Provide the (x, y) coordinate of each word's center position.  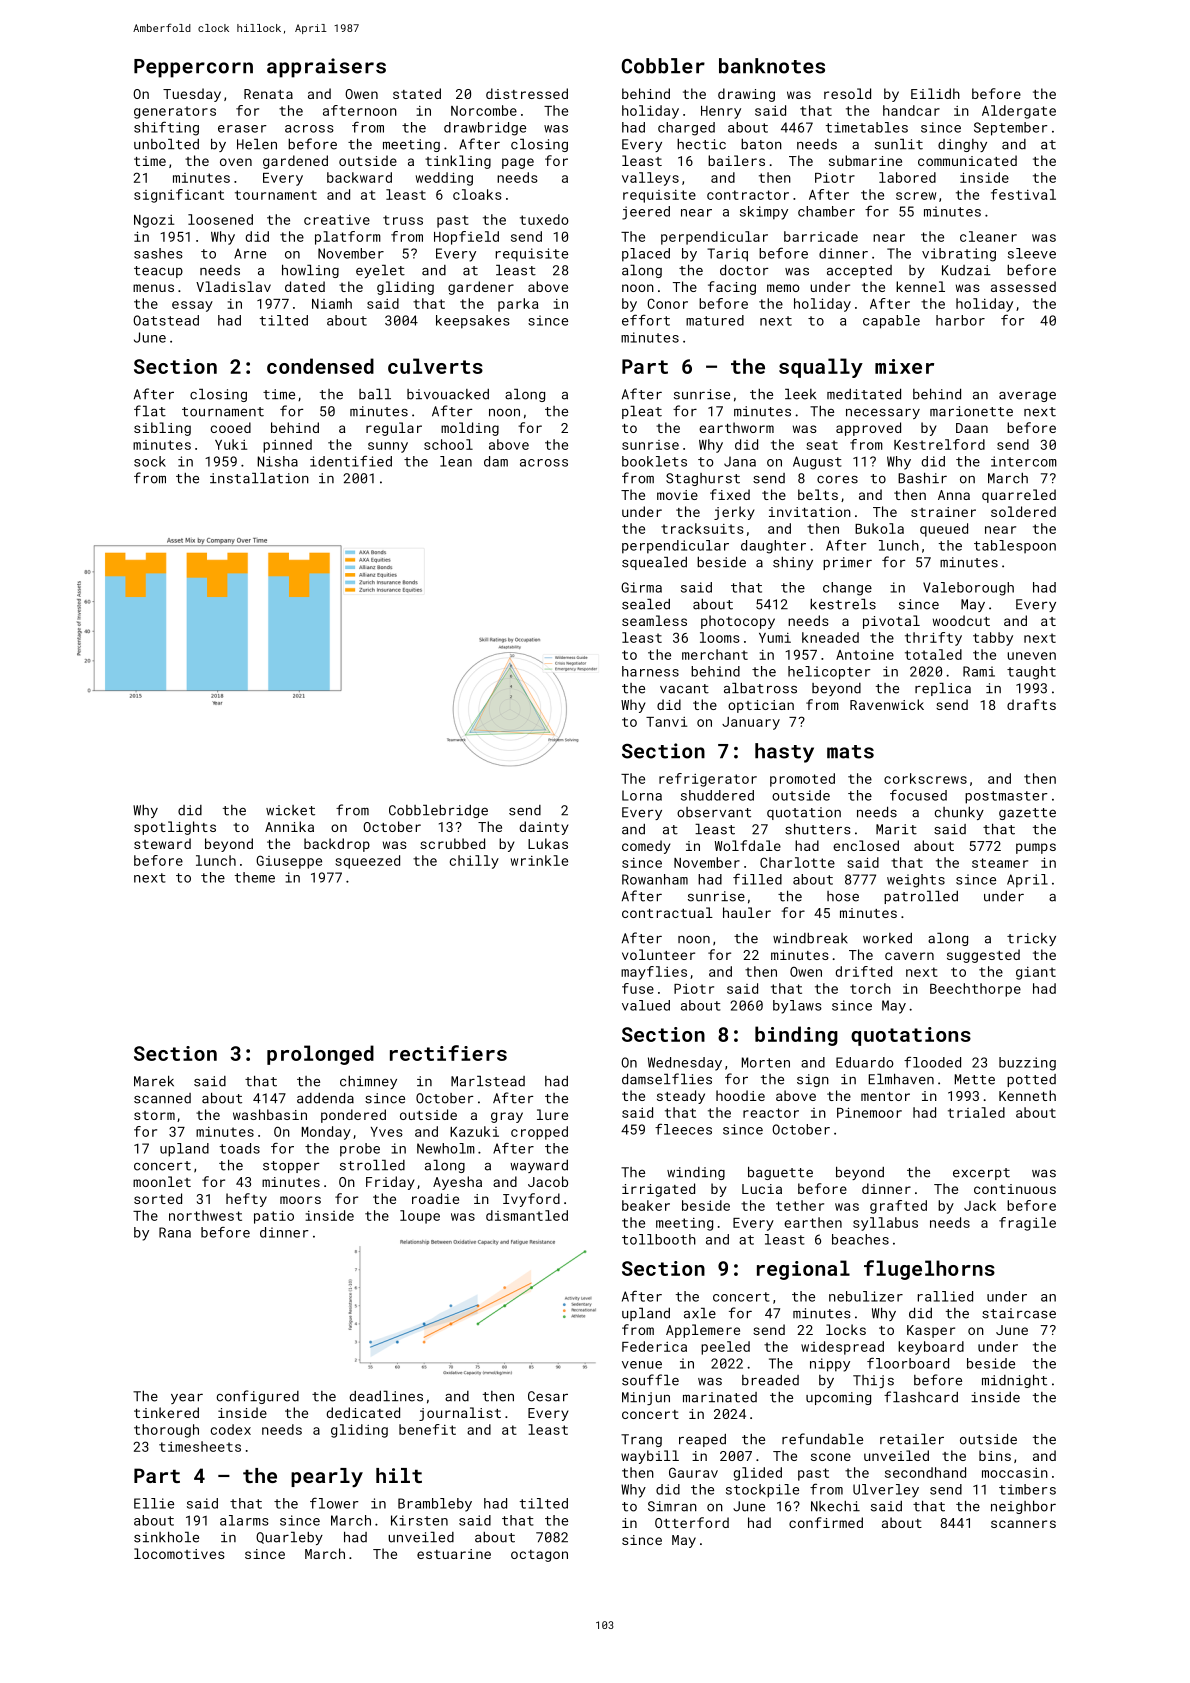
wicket (290, 810)
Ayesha (457, 1183)
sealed (646, 604)
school (448, 444)
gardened (295, 162)
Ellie (154, 1503)
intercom (1024, 461)
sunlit (899, 144)
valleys (650, 179)
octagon (539, 1556)
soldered (1023, 511)
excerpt (981, 1174)
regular (394, 429)
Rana (175, 1232)
